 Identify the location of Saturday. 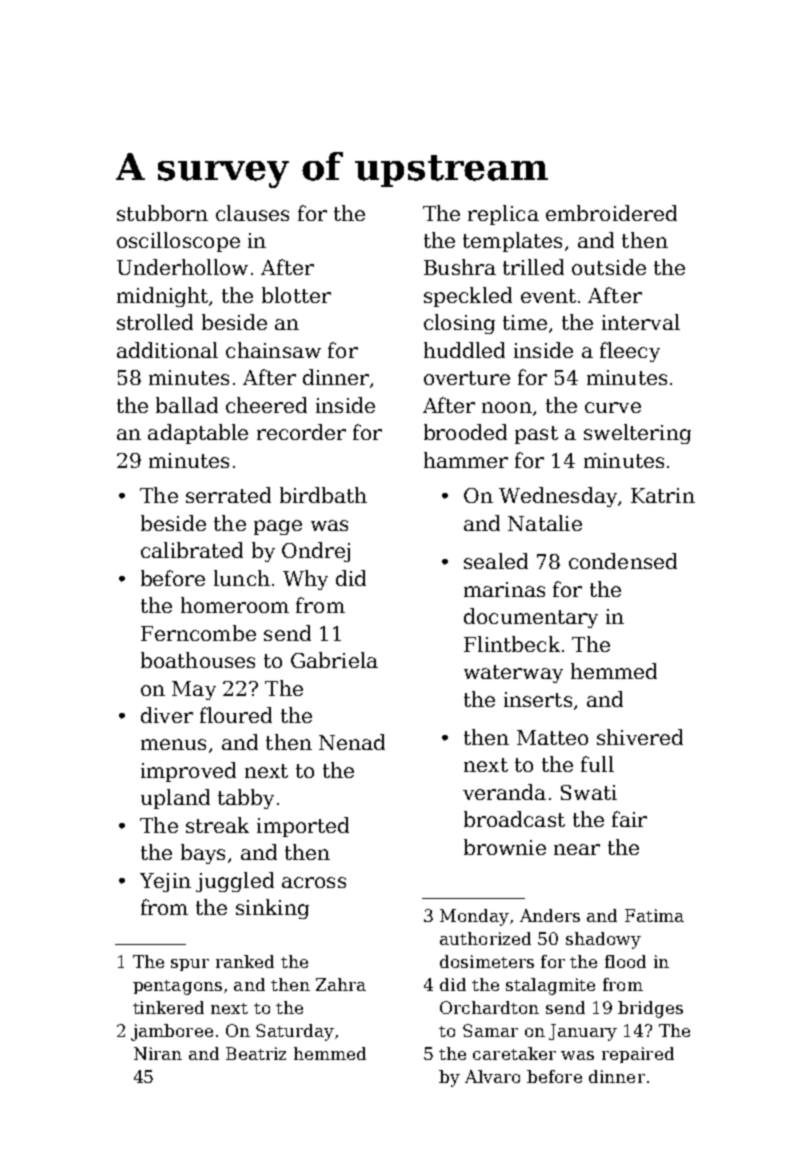
(295, 1032).
